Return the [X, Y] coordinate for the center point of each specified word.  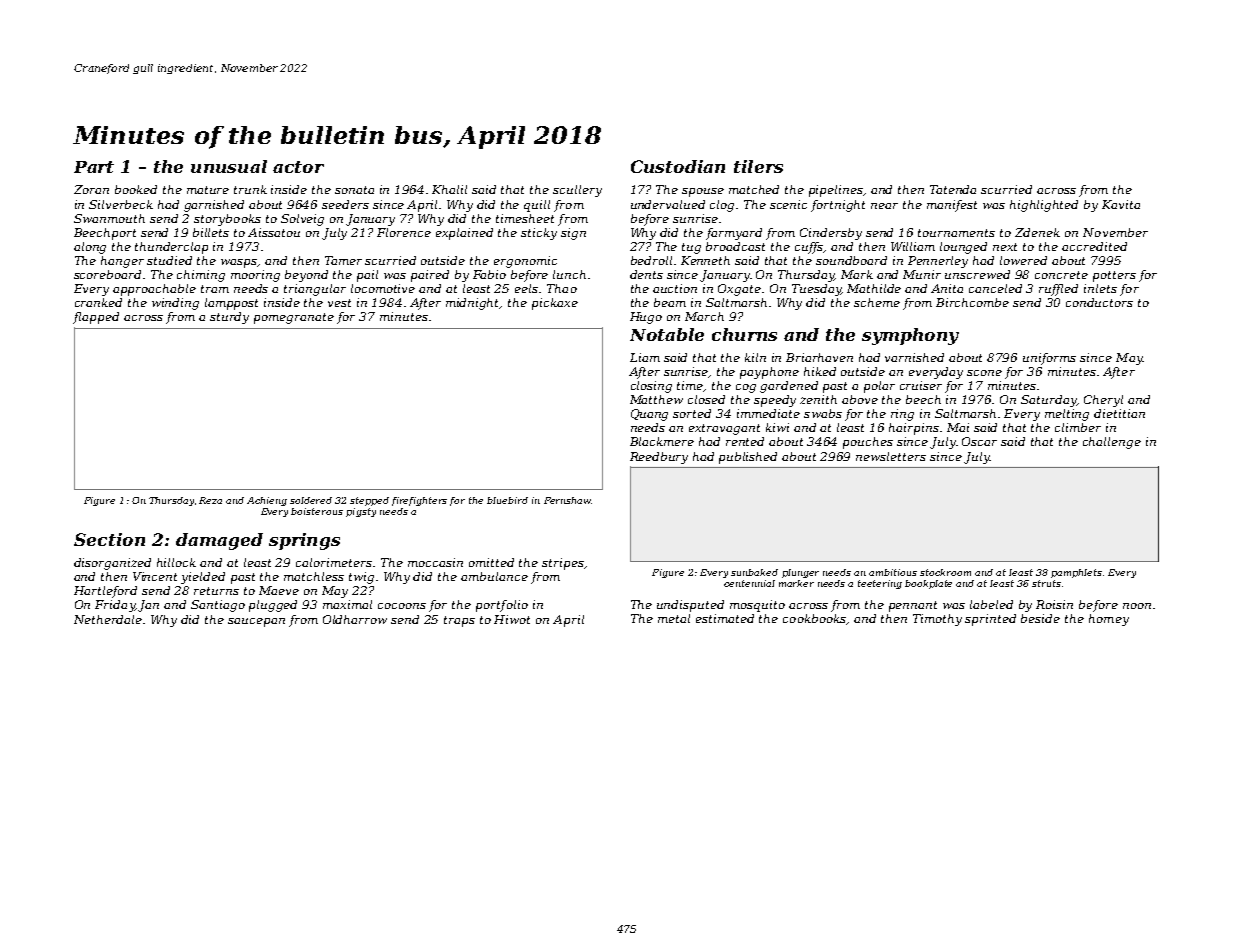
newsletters [891, 456]
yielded [203, 578]
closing [651, 387]
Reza [210, 500]
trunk [250, 189]
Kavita [1121, 204]
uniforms [1049, 359]
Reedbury [659, 458]
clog [722, 206]
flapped [96, 318]
